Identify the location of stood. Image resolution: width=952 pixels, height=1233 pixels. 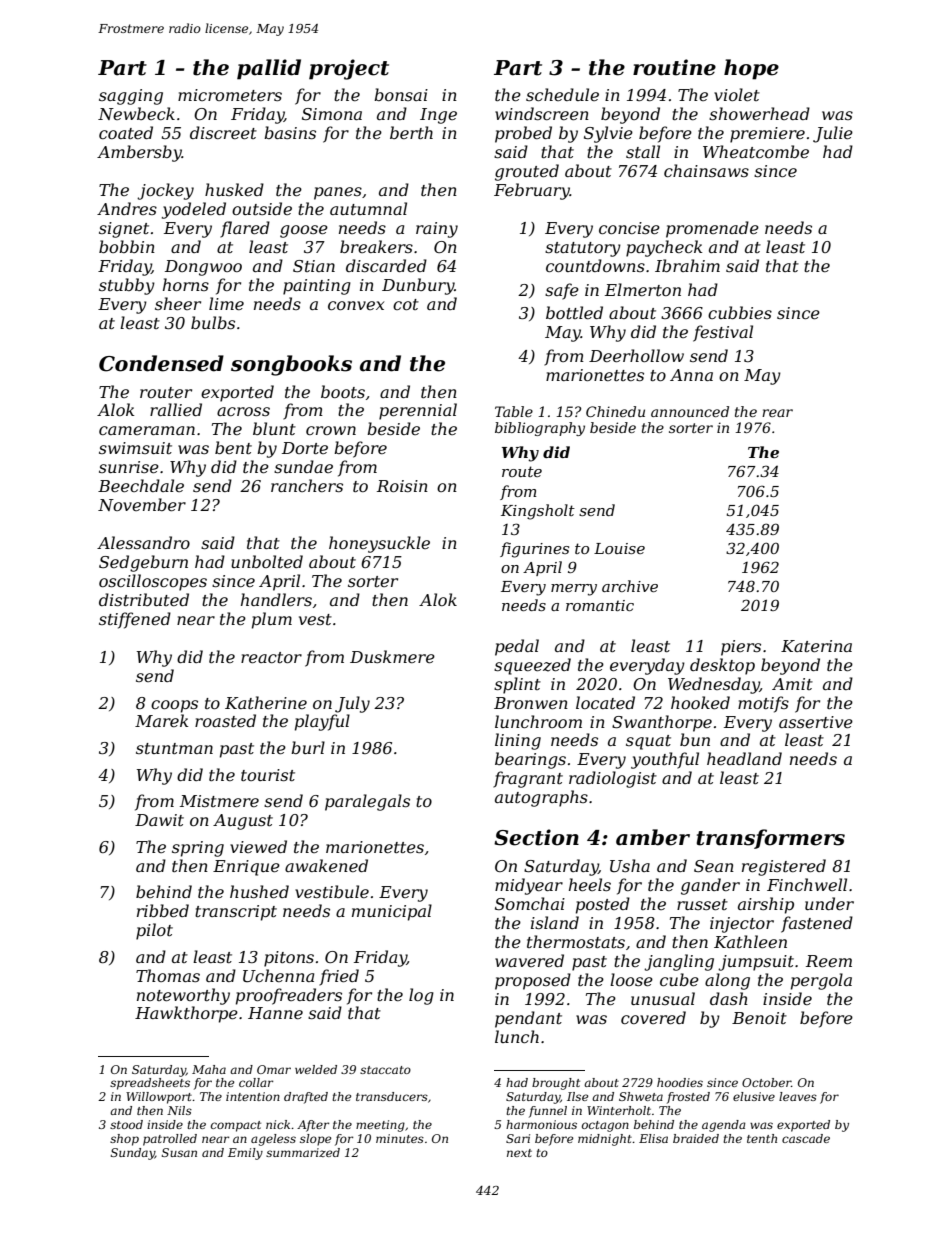
(126, 1124).
